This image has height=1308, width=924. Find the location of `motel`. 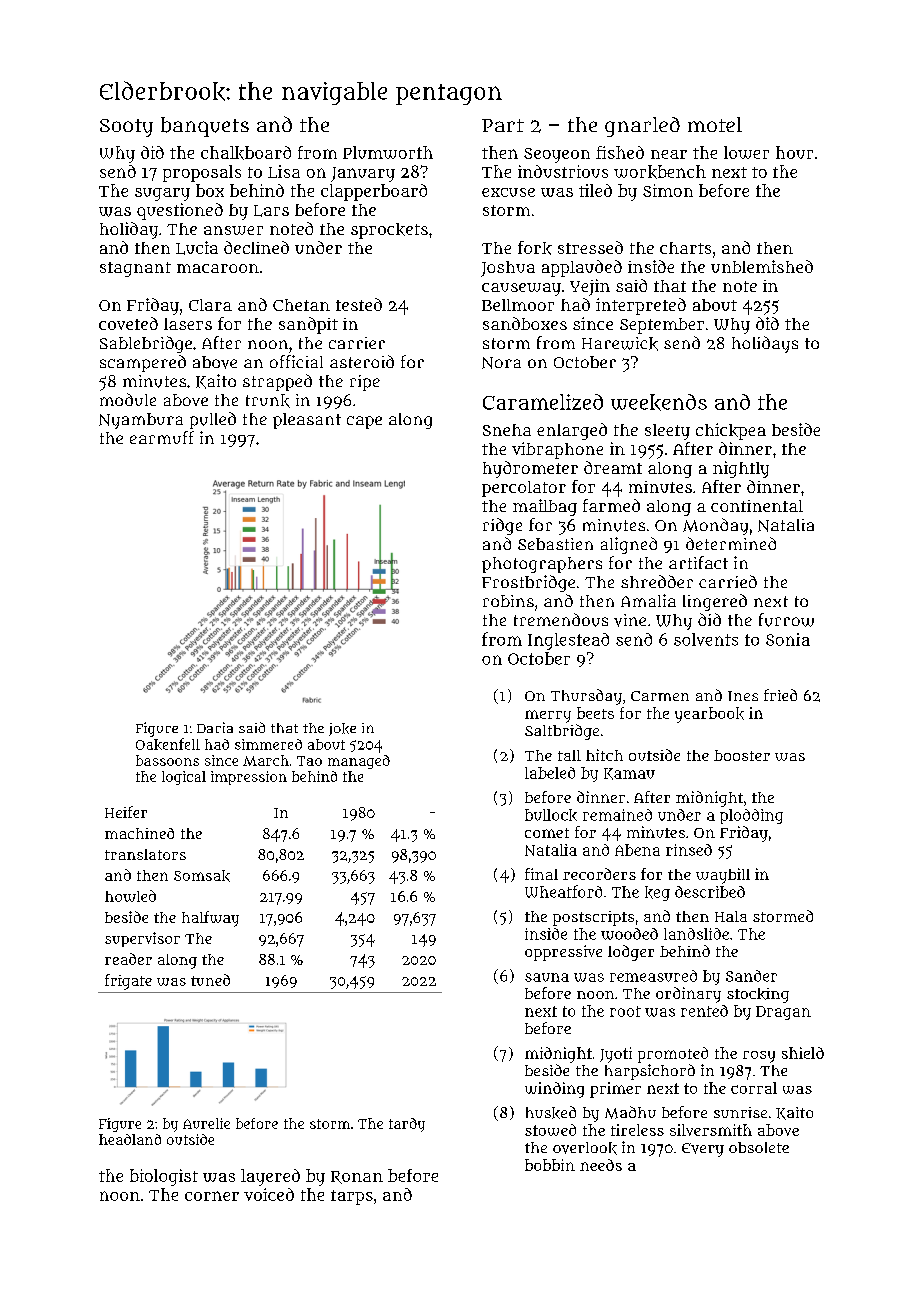

motel is located at coordinates (715, 124).
